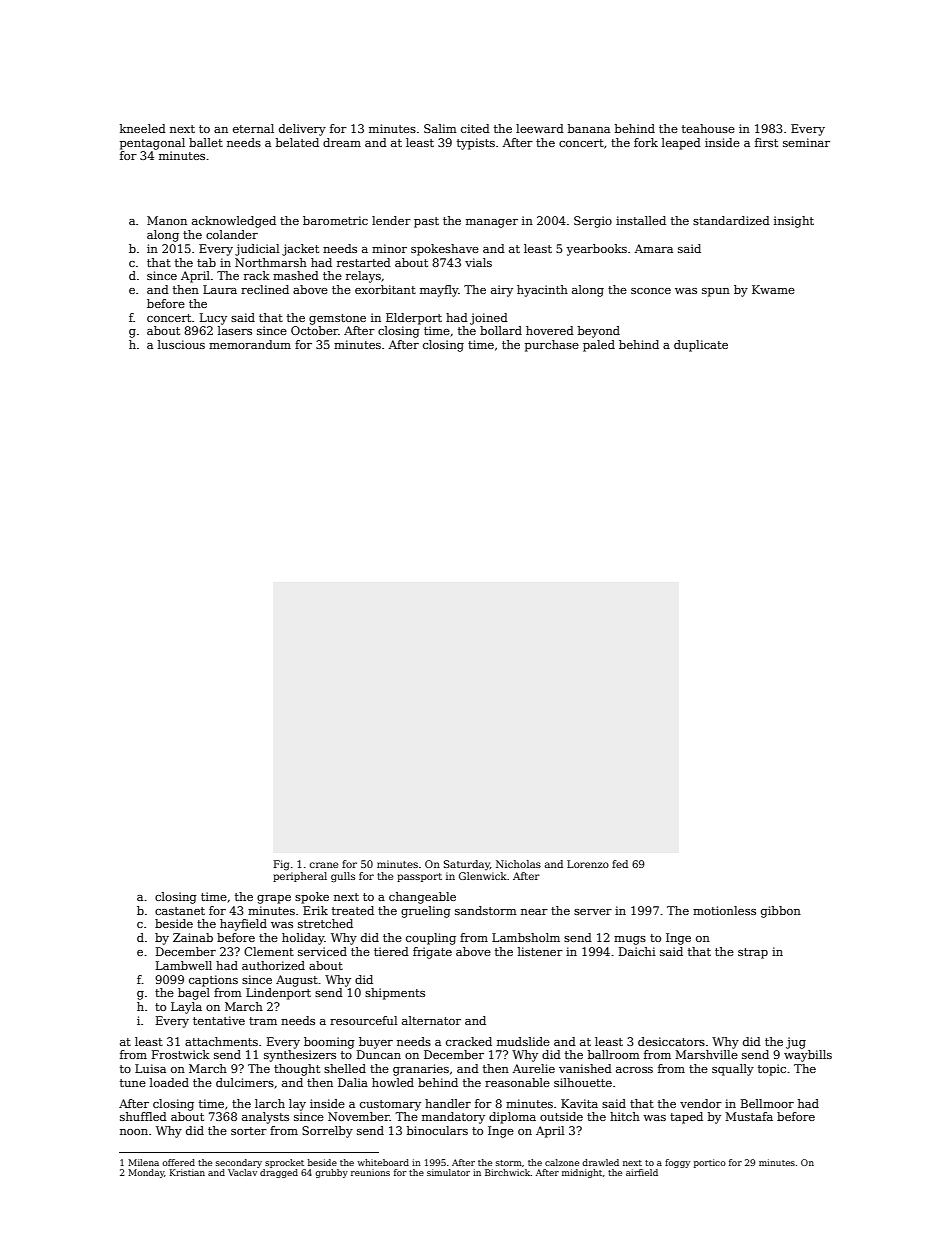  I want to click on luscious, so click(181, 344).
